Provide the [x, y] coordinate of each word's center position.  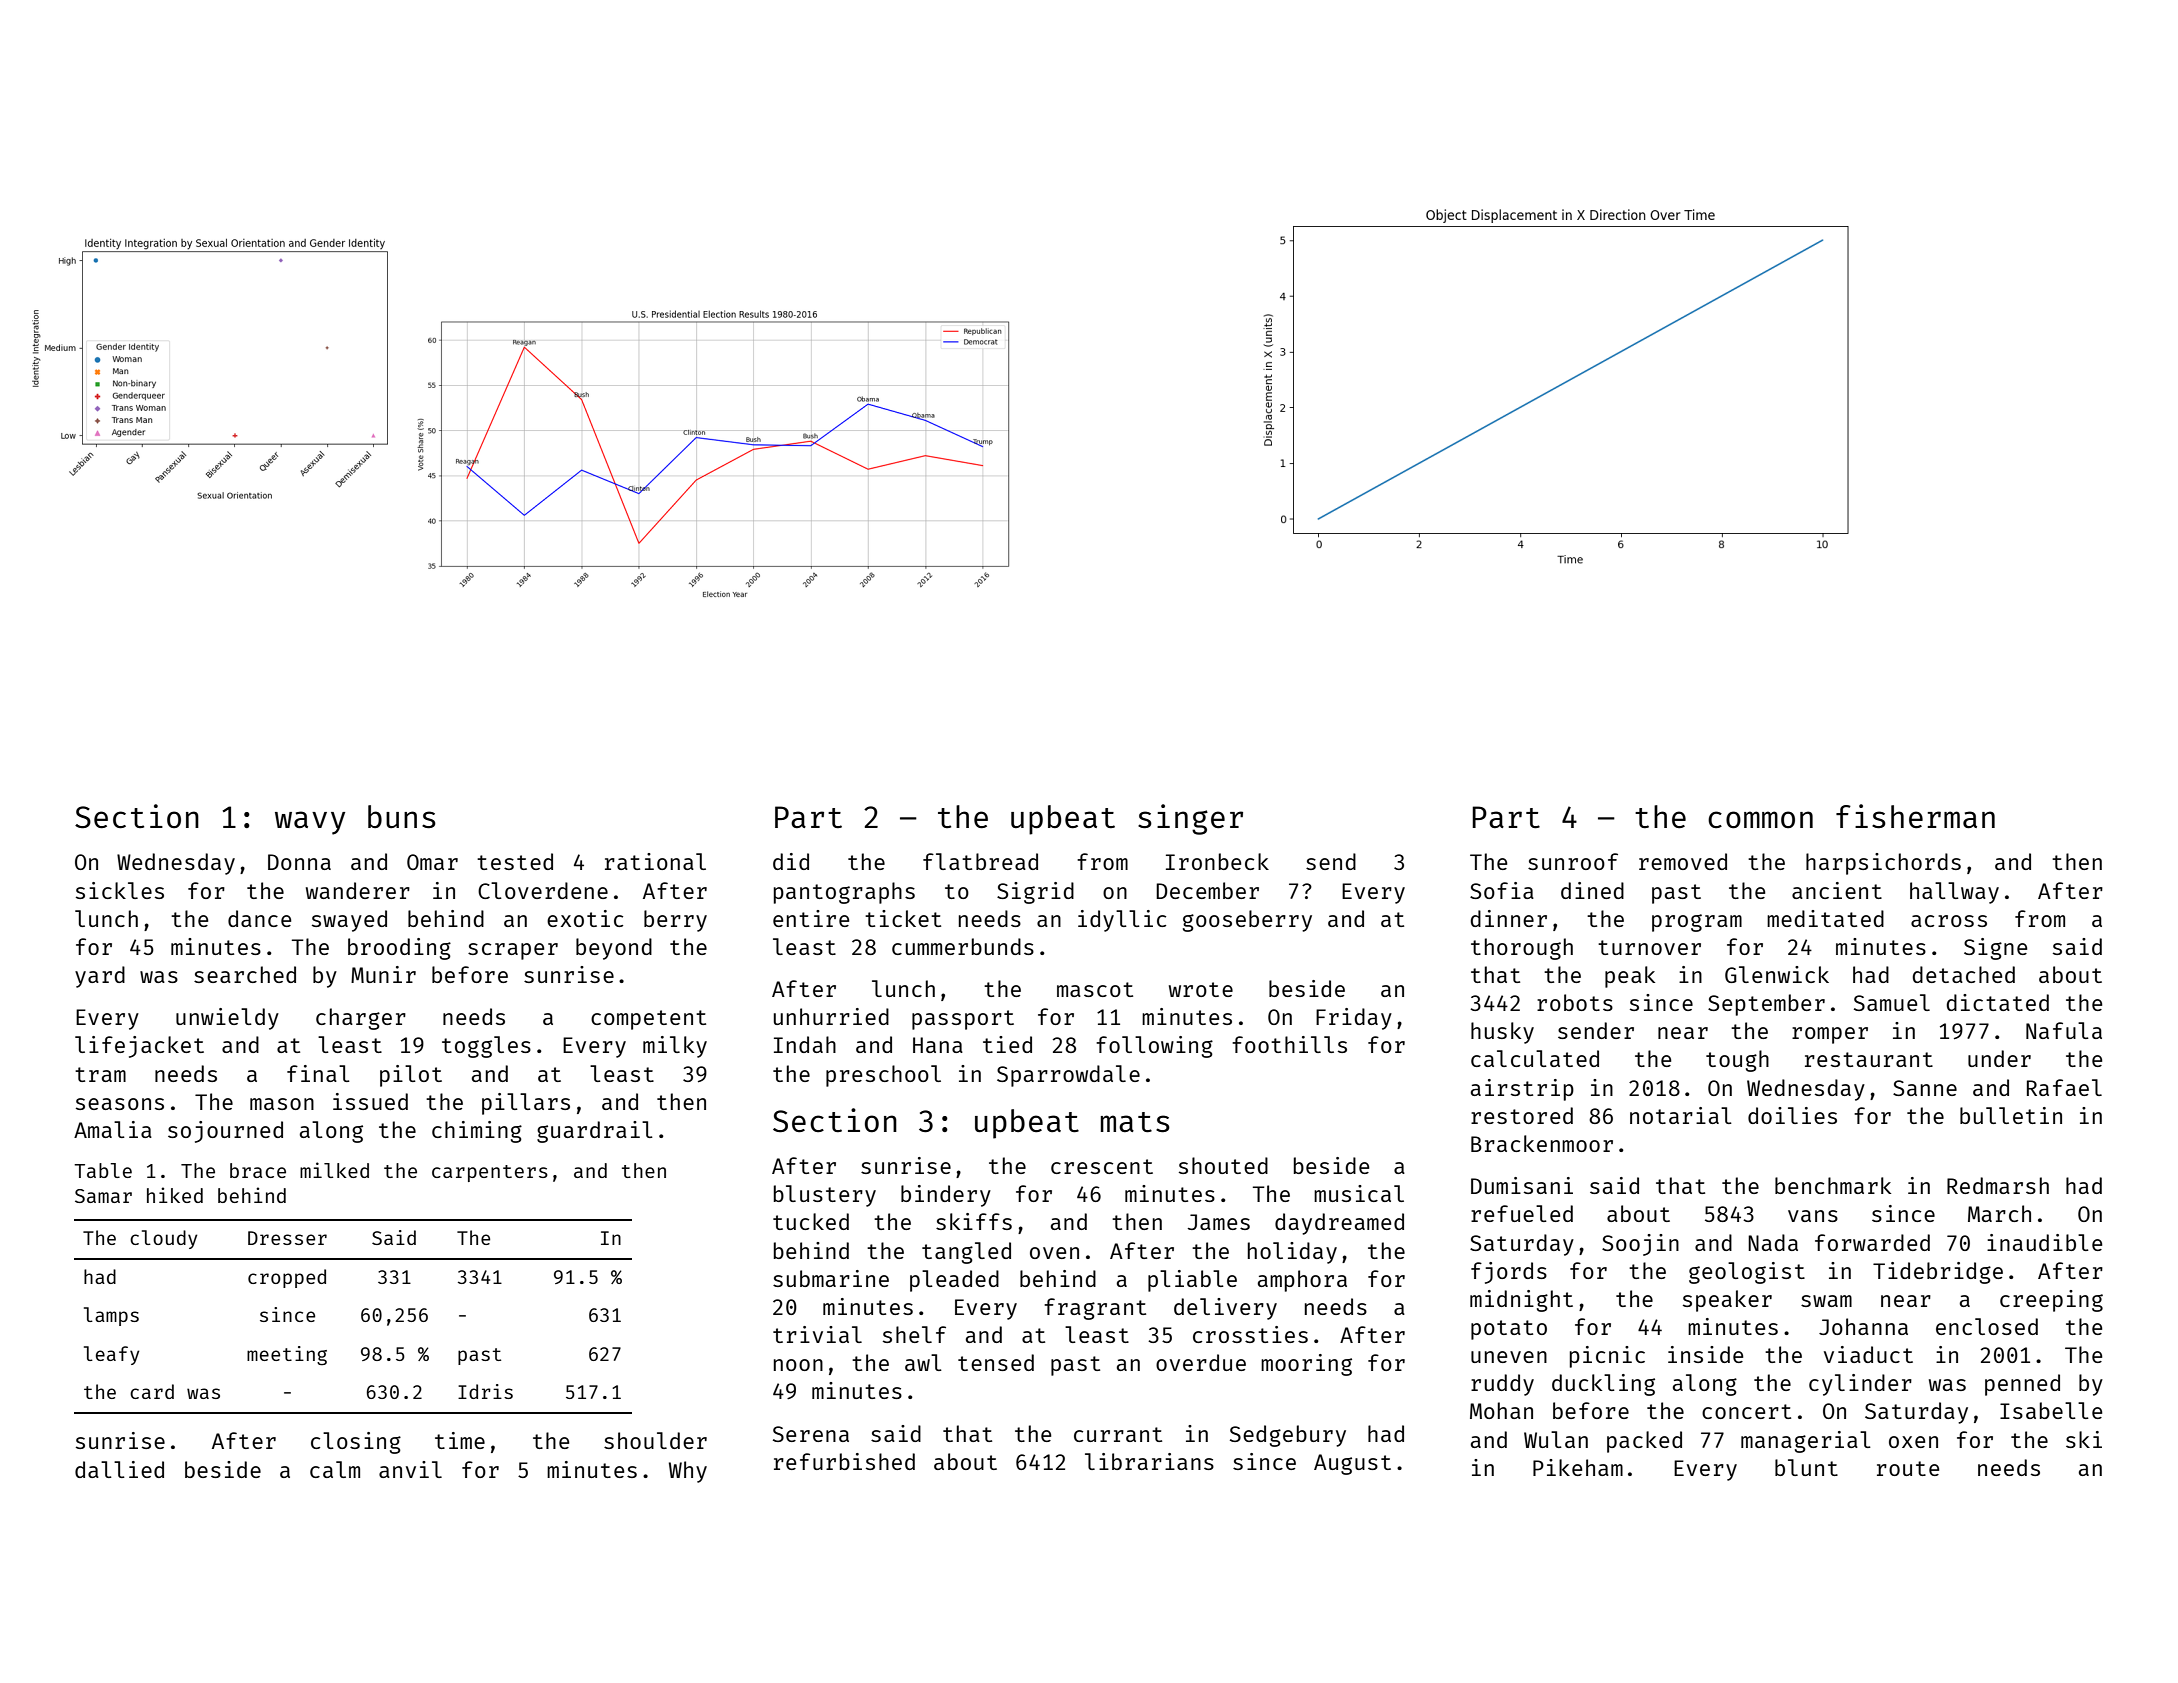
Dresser [287, 1238]
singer [1190, 819]
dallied [119, 1469]
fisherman [1915, 816]
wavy [310, 823]
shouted [1223, 1165]
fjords [1509, 1273]
